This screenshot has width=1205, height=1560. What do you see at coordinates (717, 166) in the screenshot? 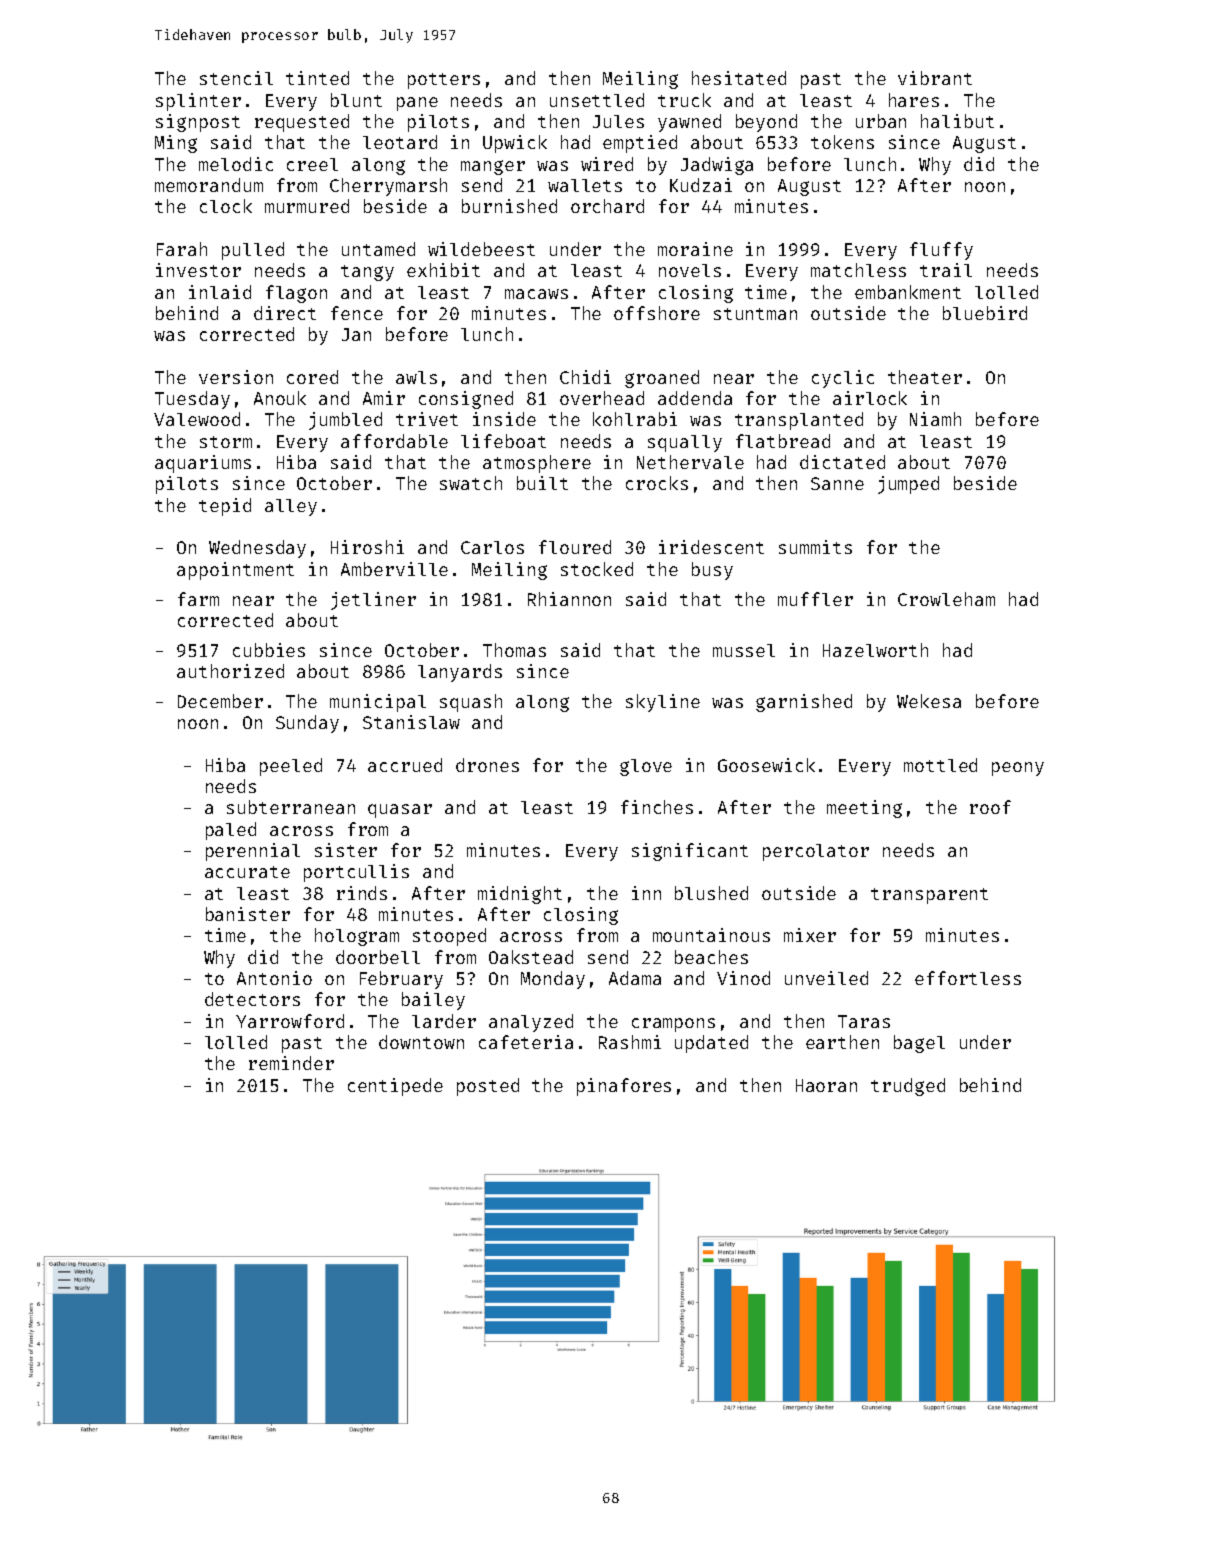
I see `Jadwiga` at bounding box center [717, 166].
